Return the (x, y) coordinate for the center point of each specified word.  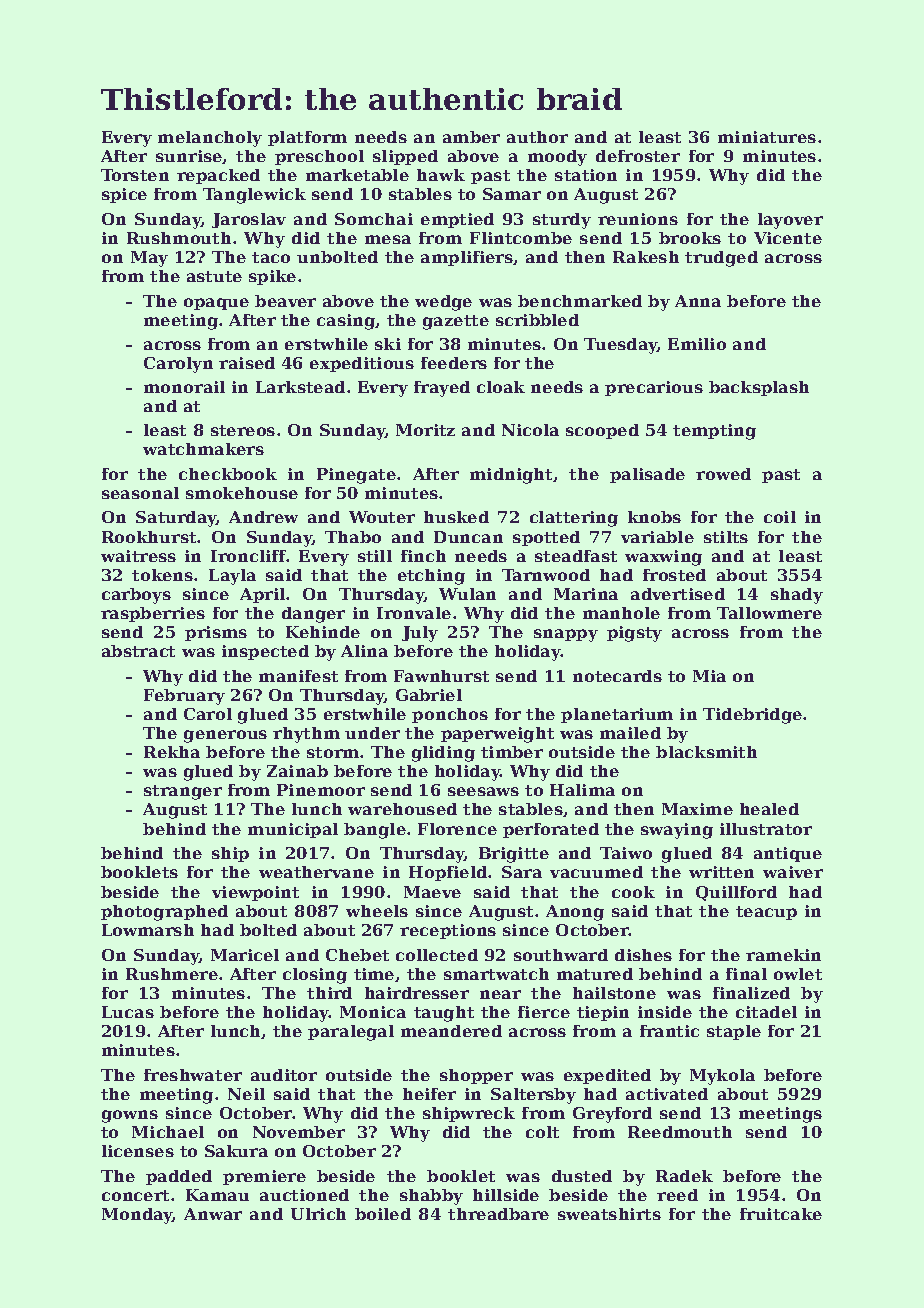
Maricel (245, 955)
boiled (383, 1214)
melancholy (210, 139)
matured (595, 974)
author (537, 137)
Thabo (353, 537)
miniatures (767, 137)
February (184, 697)
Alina (364, 651)
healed (769, 809)
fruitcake (781, 1214)
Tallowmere (769, 613)
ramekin (783, 955)
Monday (137, 1216)
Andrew (263, 517)
